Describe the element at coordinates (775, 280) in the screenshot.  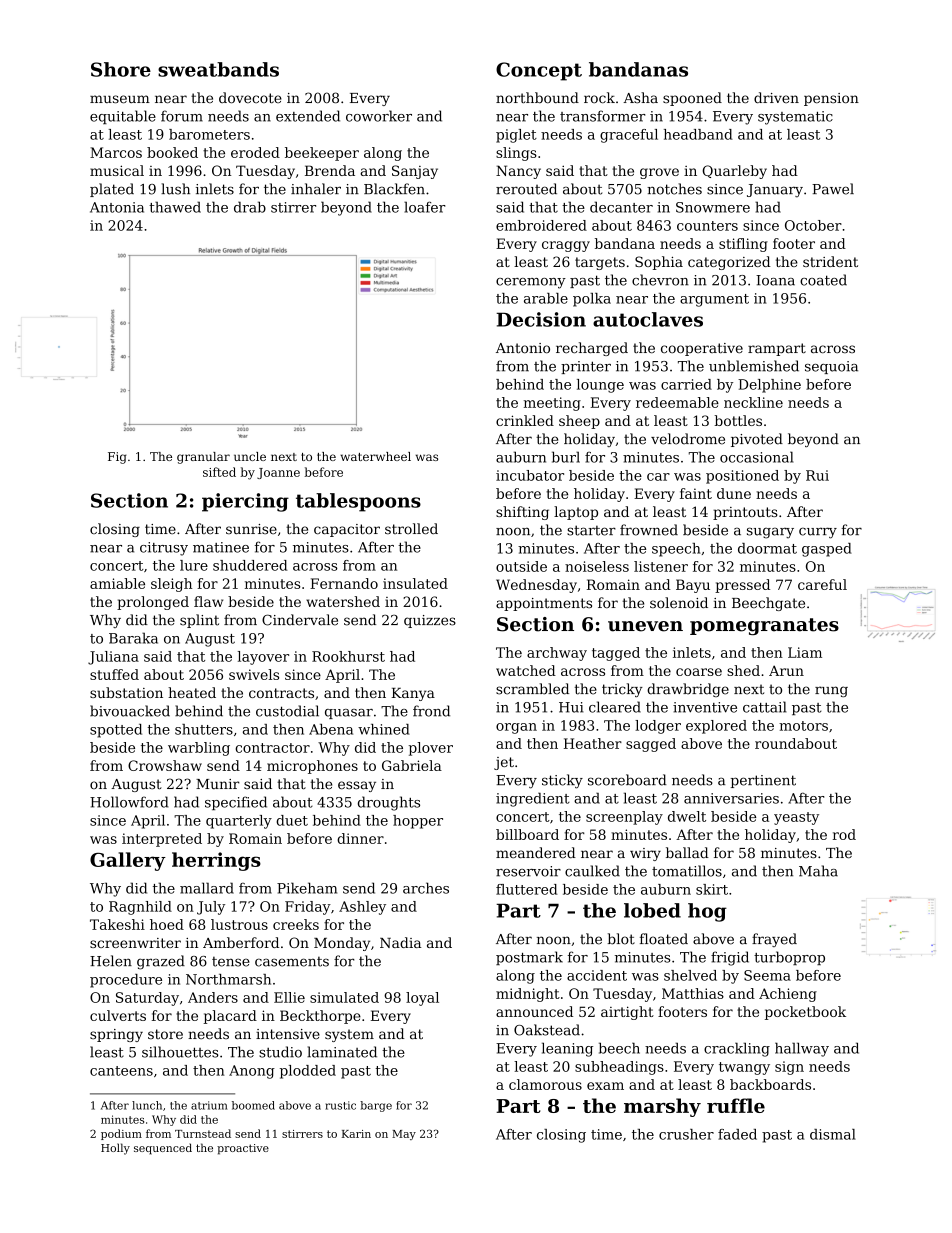
I see `Ioana` at that location.
